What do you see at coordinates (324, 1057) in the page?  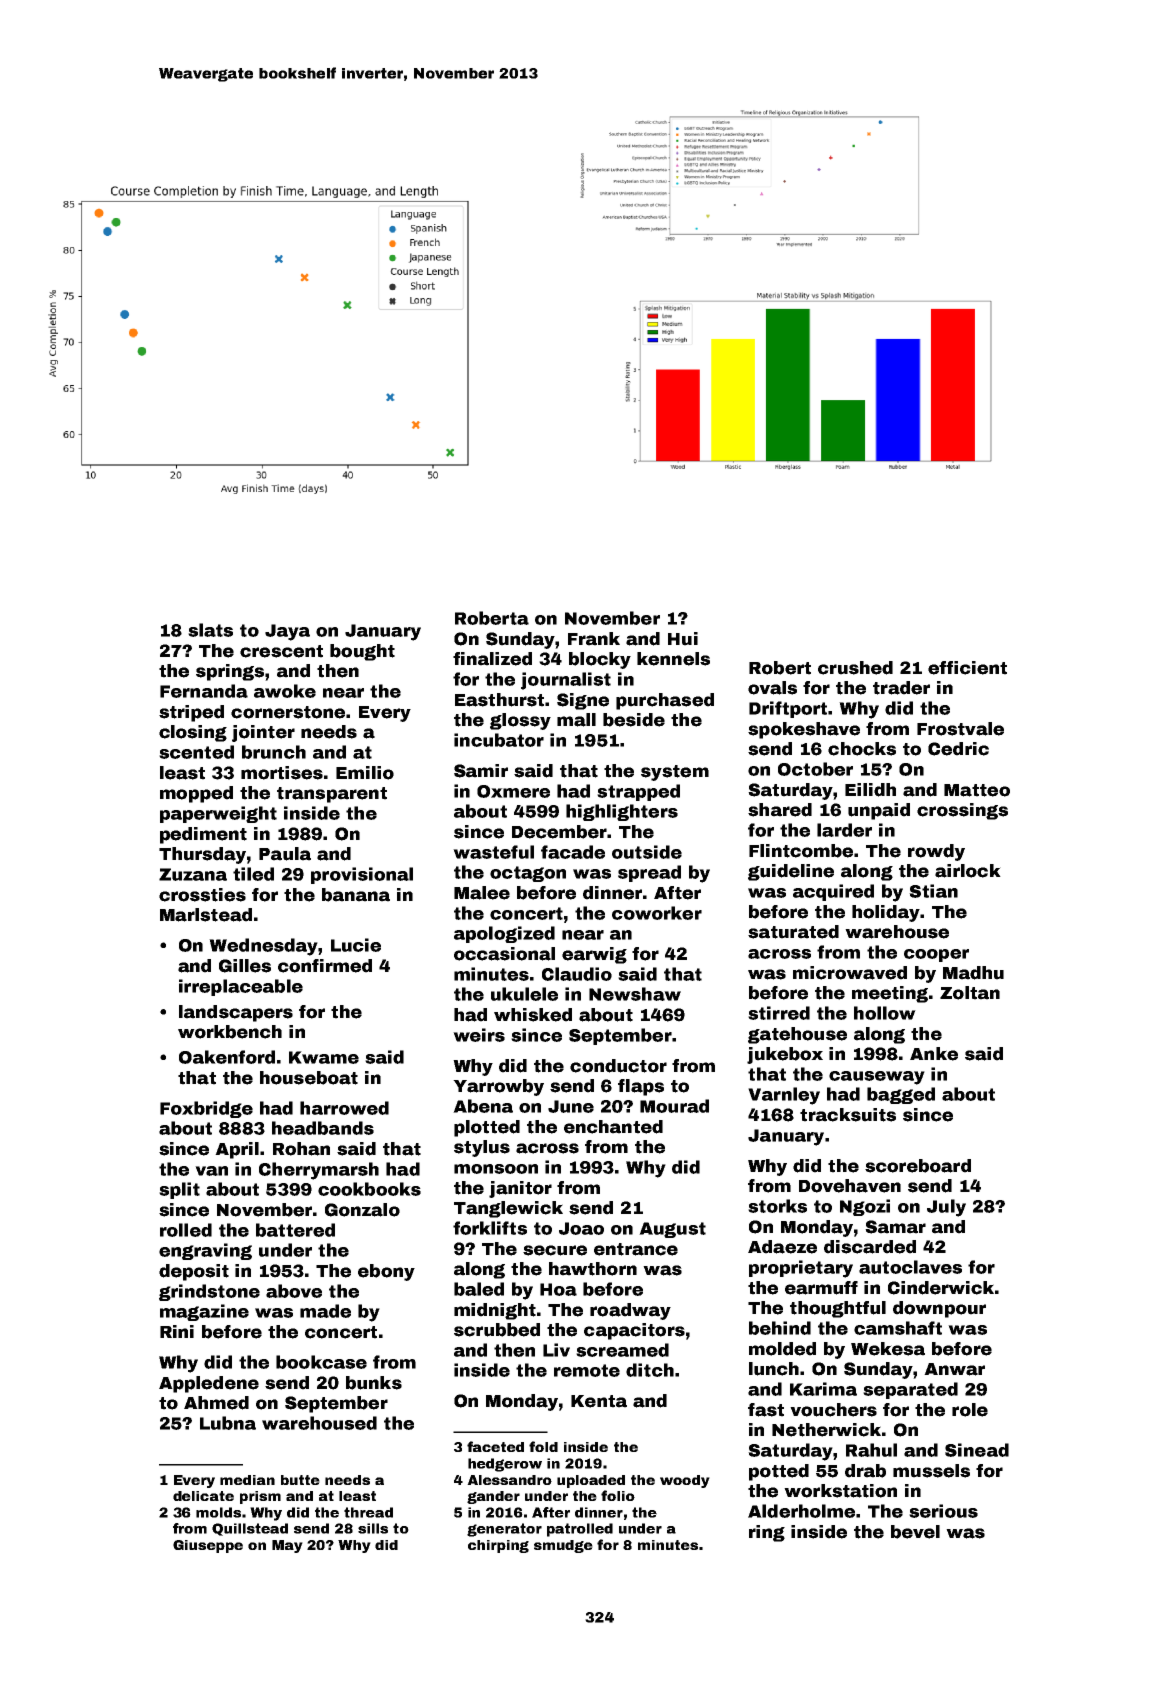 I see `Kwame` at bounding box center [324, 1057].
